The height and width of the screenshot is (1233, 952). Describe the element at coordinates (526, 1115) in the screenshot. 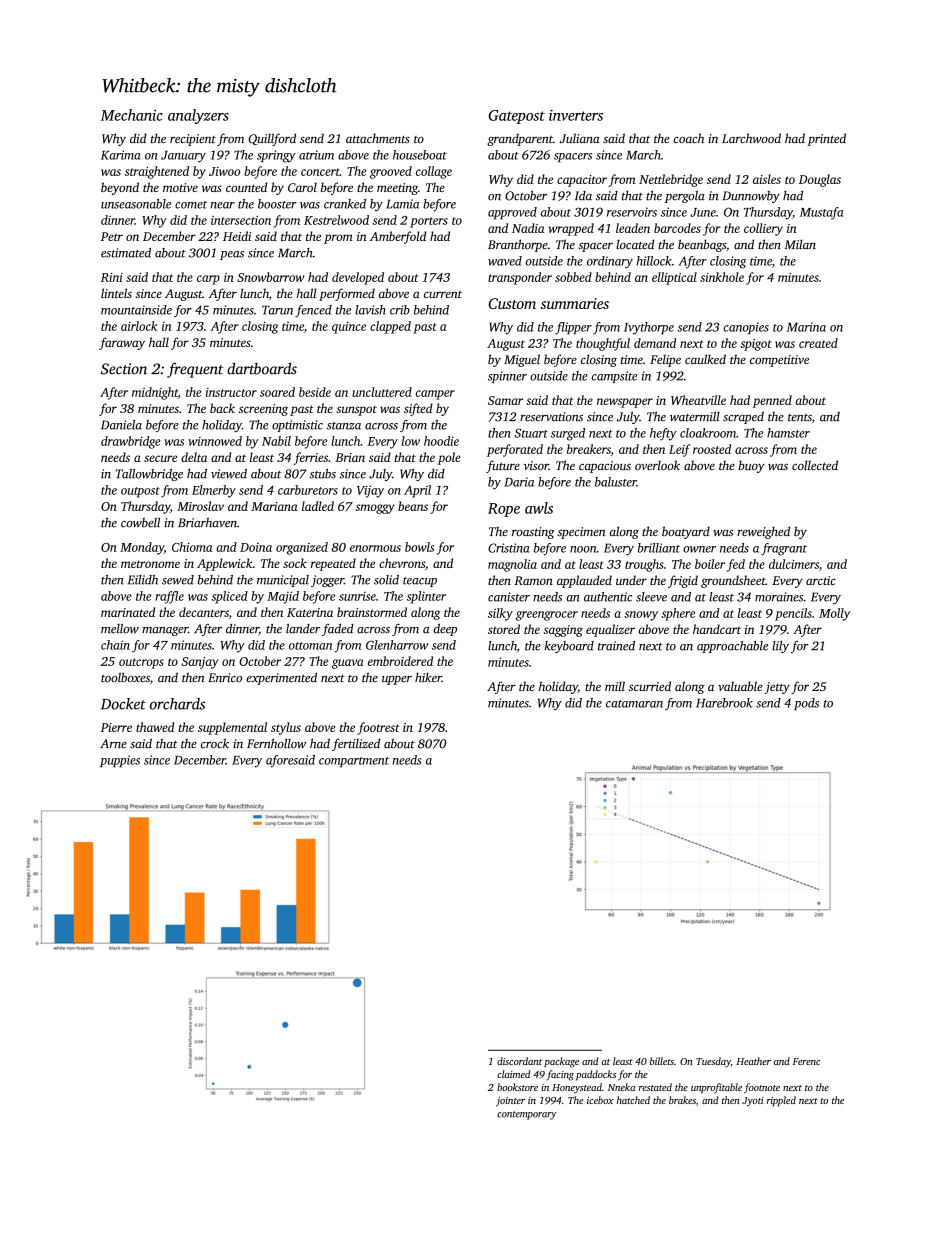

I see `contemporary` at that location.
